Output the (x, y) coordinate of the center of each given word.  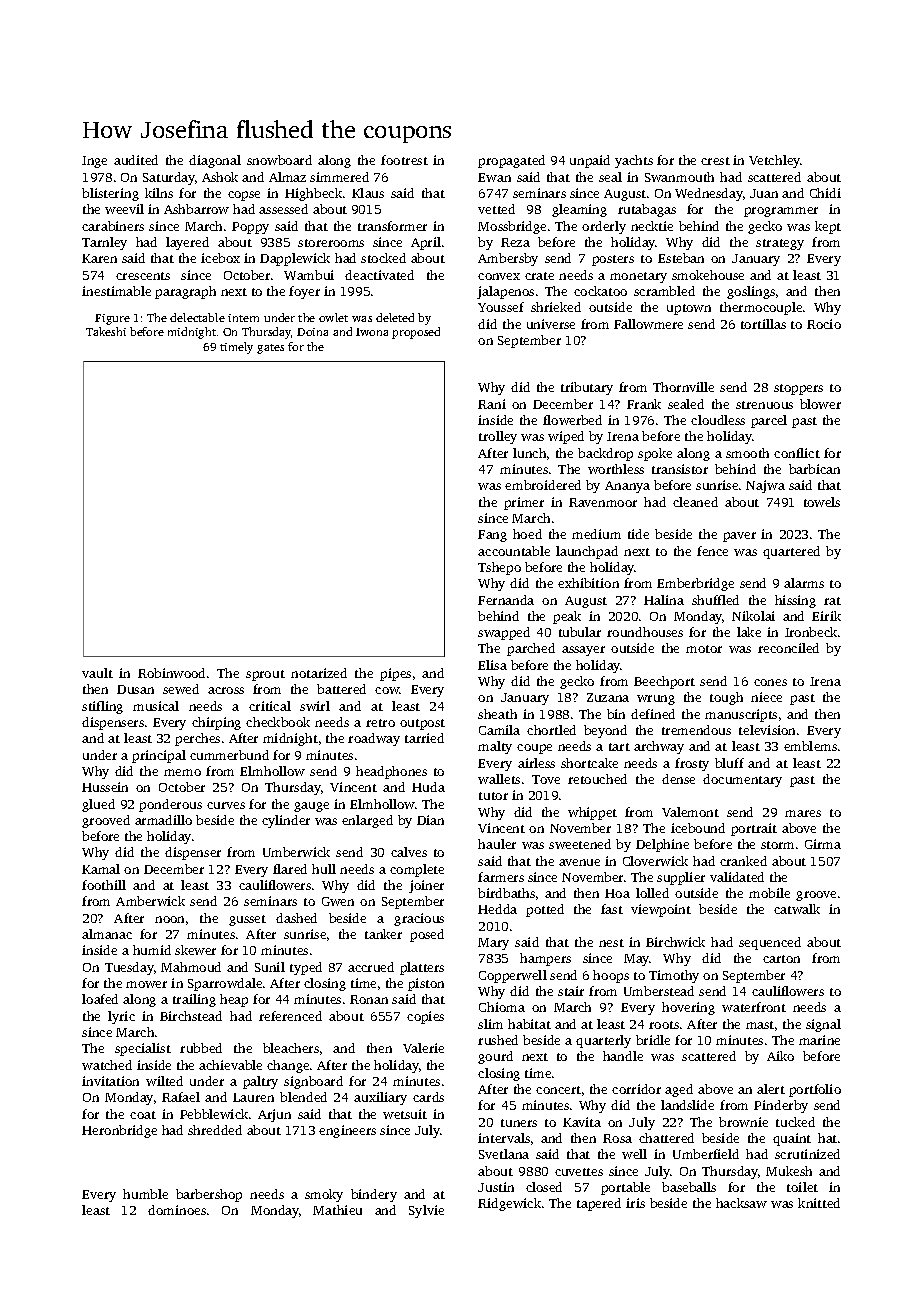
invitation (110, 1081)
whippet (592, 813)
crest (715, 161)
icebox (220, 258)
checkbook (278, 722)
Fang (492, 536)
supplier (681, 878)
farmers (501, 877)
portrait (754, 829)
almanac (107, 934)
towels (822, 502)
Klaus (368, 193)
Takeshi (106, 331)
